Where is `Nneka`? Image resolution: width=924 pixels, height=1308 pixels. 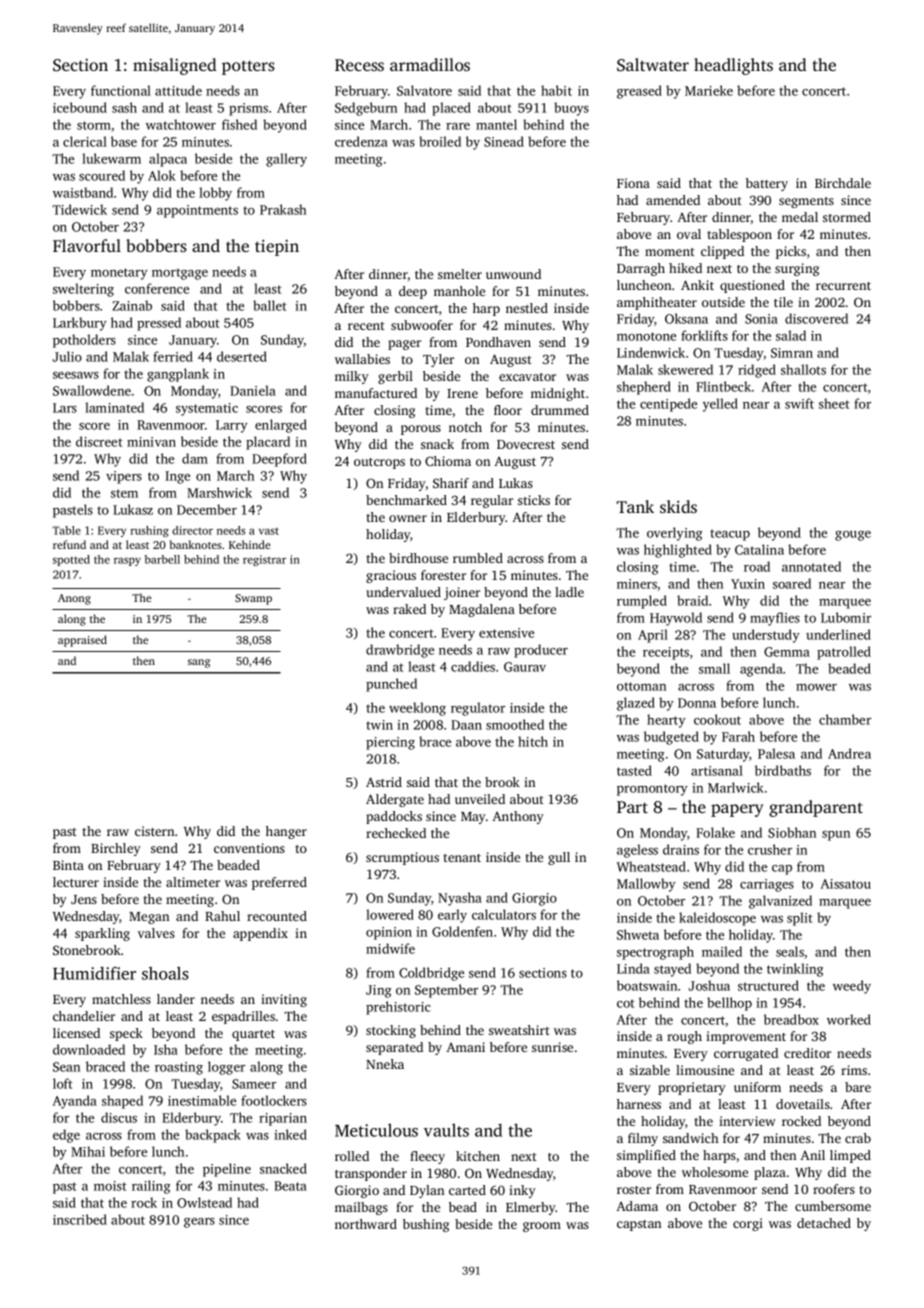 Nneka is located at coordinates (385, 1064).
